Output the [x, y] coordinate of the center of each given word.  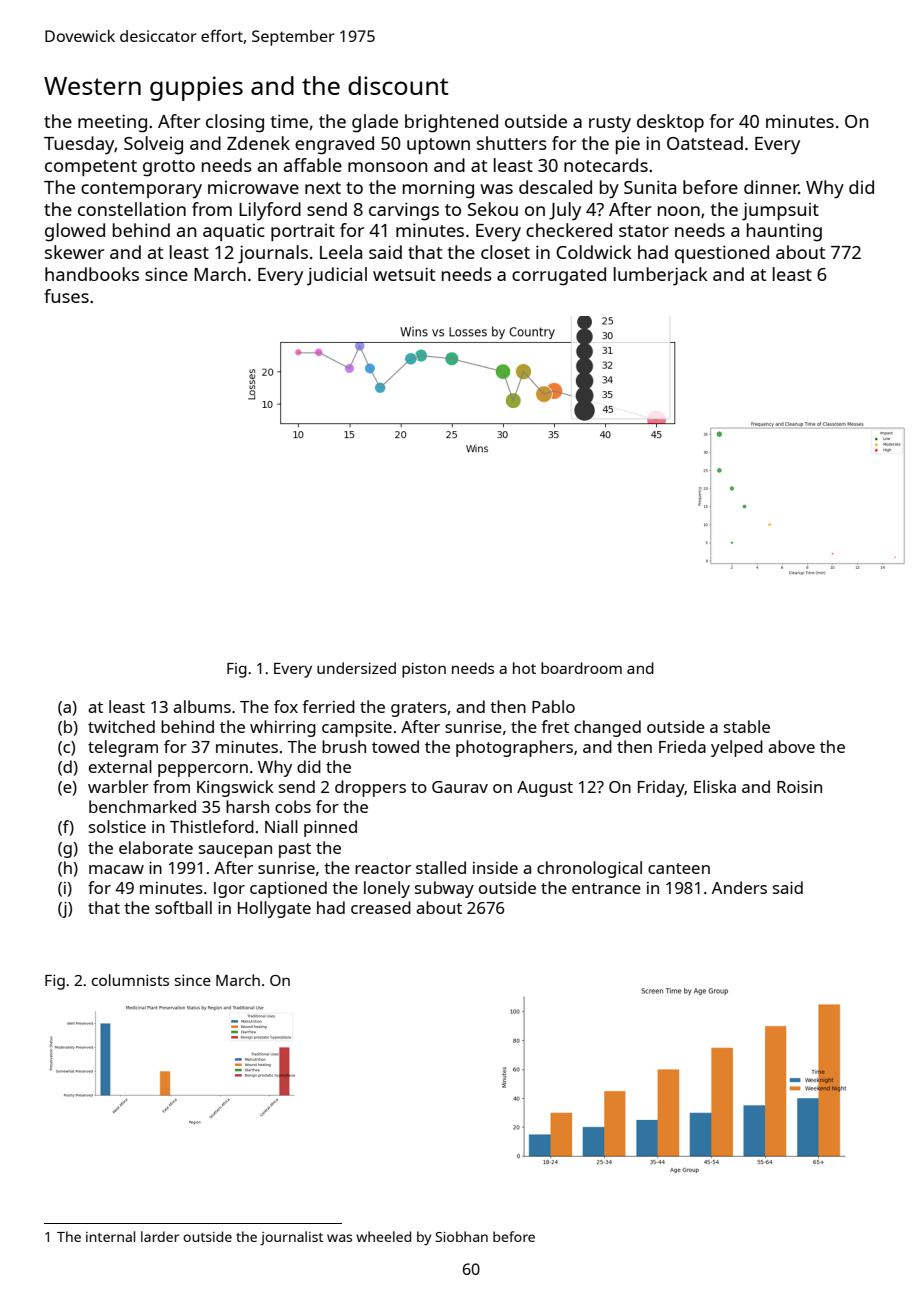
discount [398, 85]
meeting [112, 123]
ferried [328, 706]
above [791, 746]
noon [679, 211]
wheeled [383, 1236]
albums [202, 706]
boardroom [581, 668]
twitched [121, 726]
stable [747, 726]
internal [110, 1236]
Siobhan [462, 1236]
